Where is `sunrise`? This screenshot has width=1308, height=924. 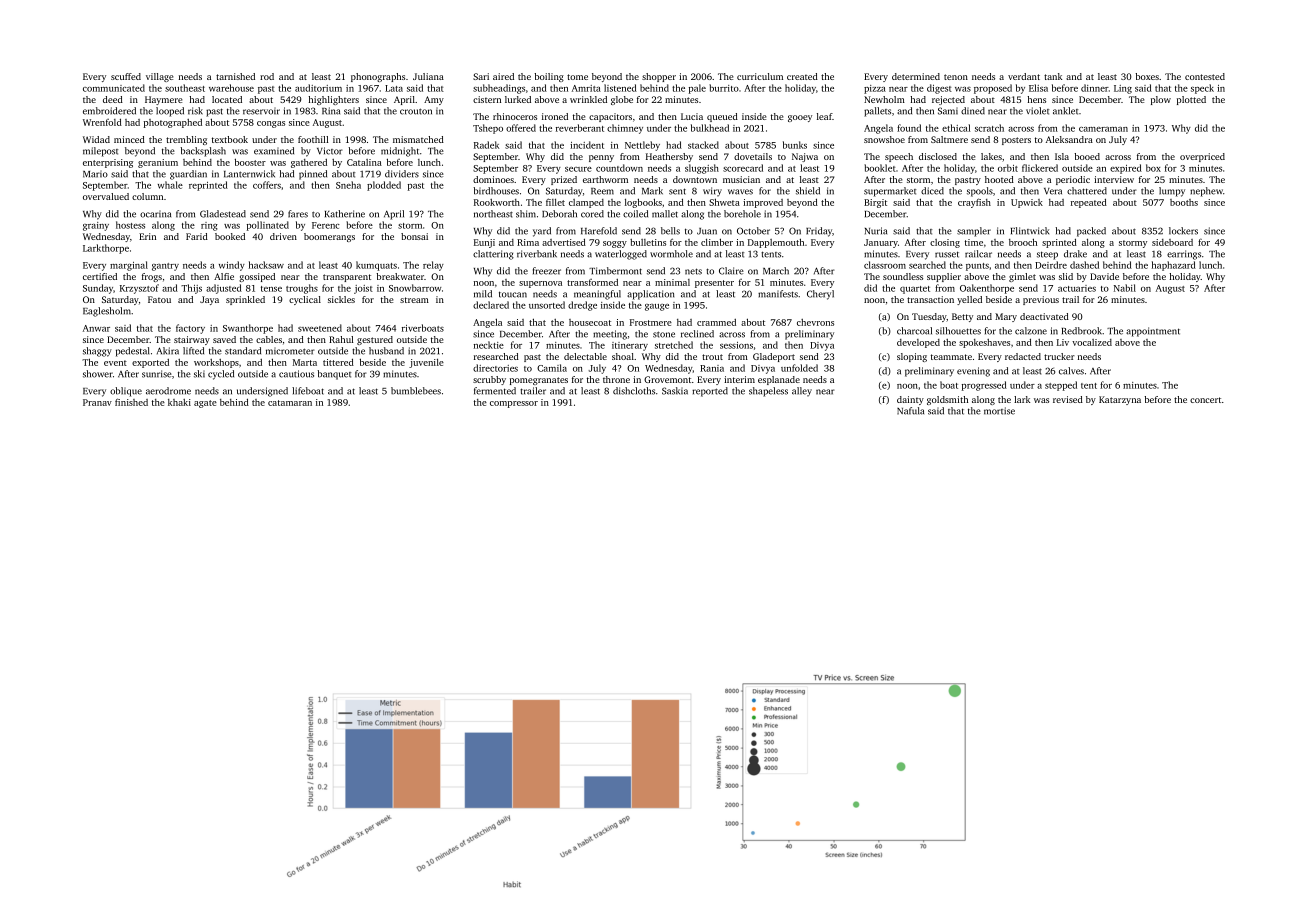
sunrise is located at coordinates (157, 374).
